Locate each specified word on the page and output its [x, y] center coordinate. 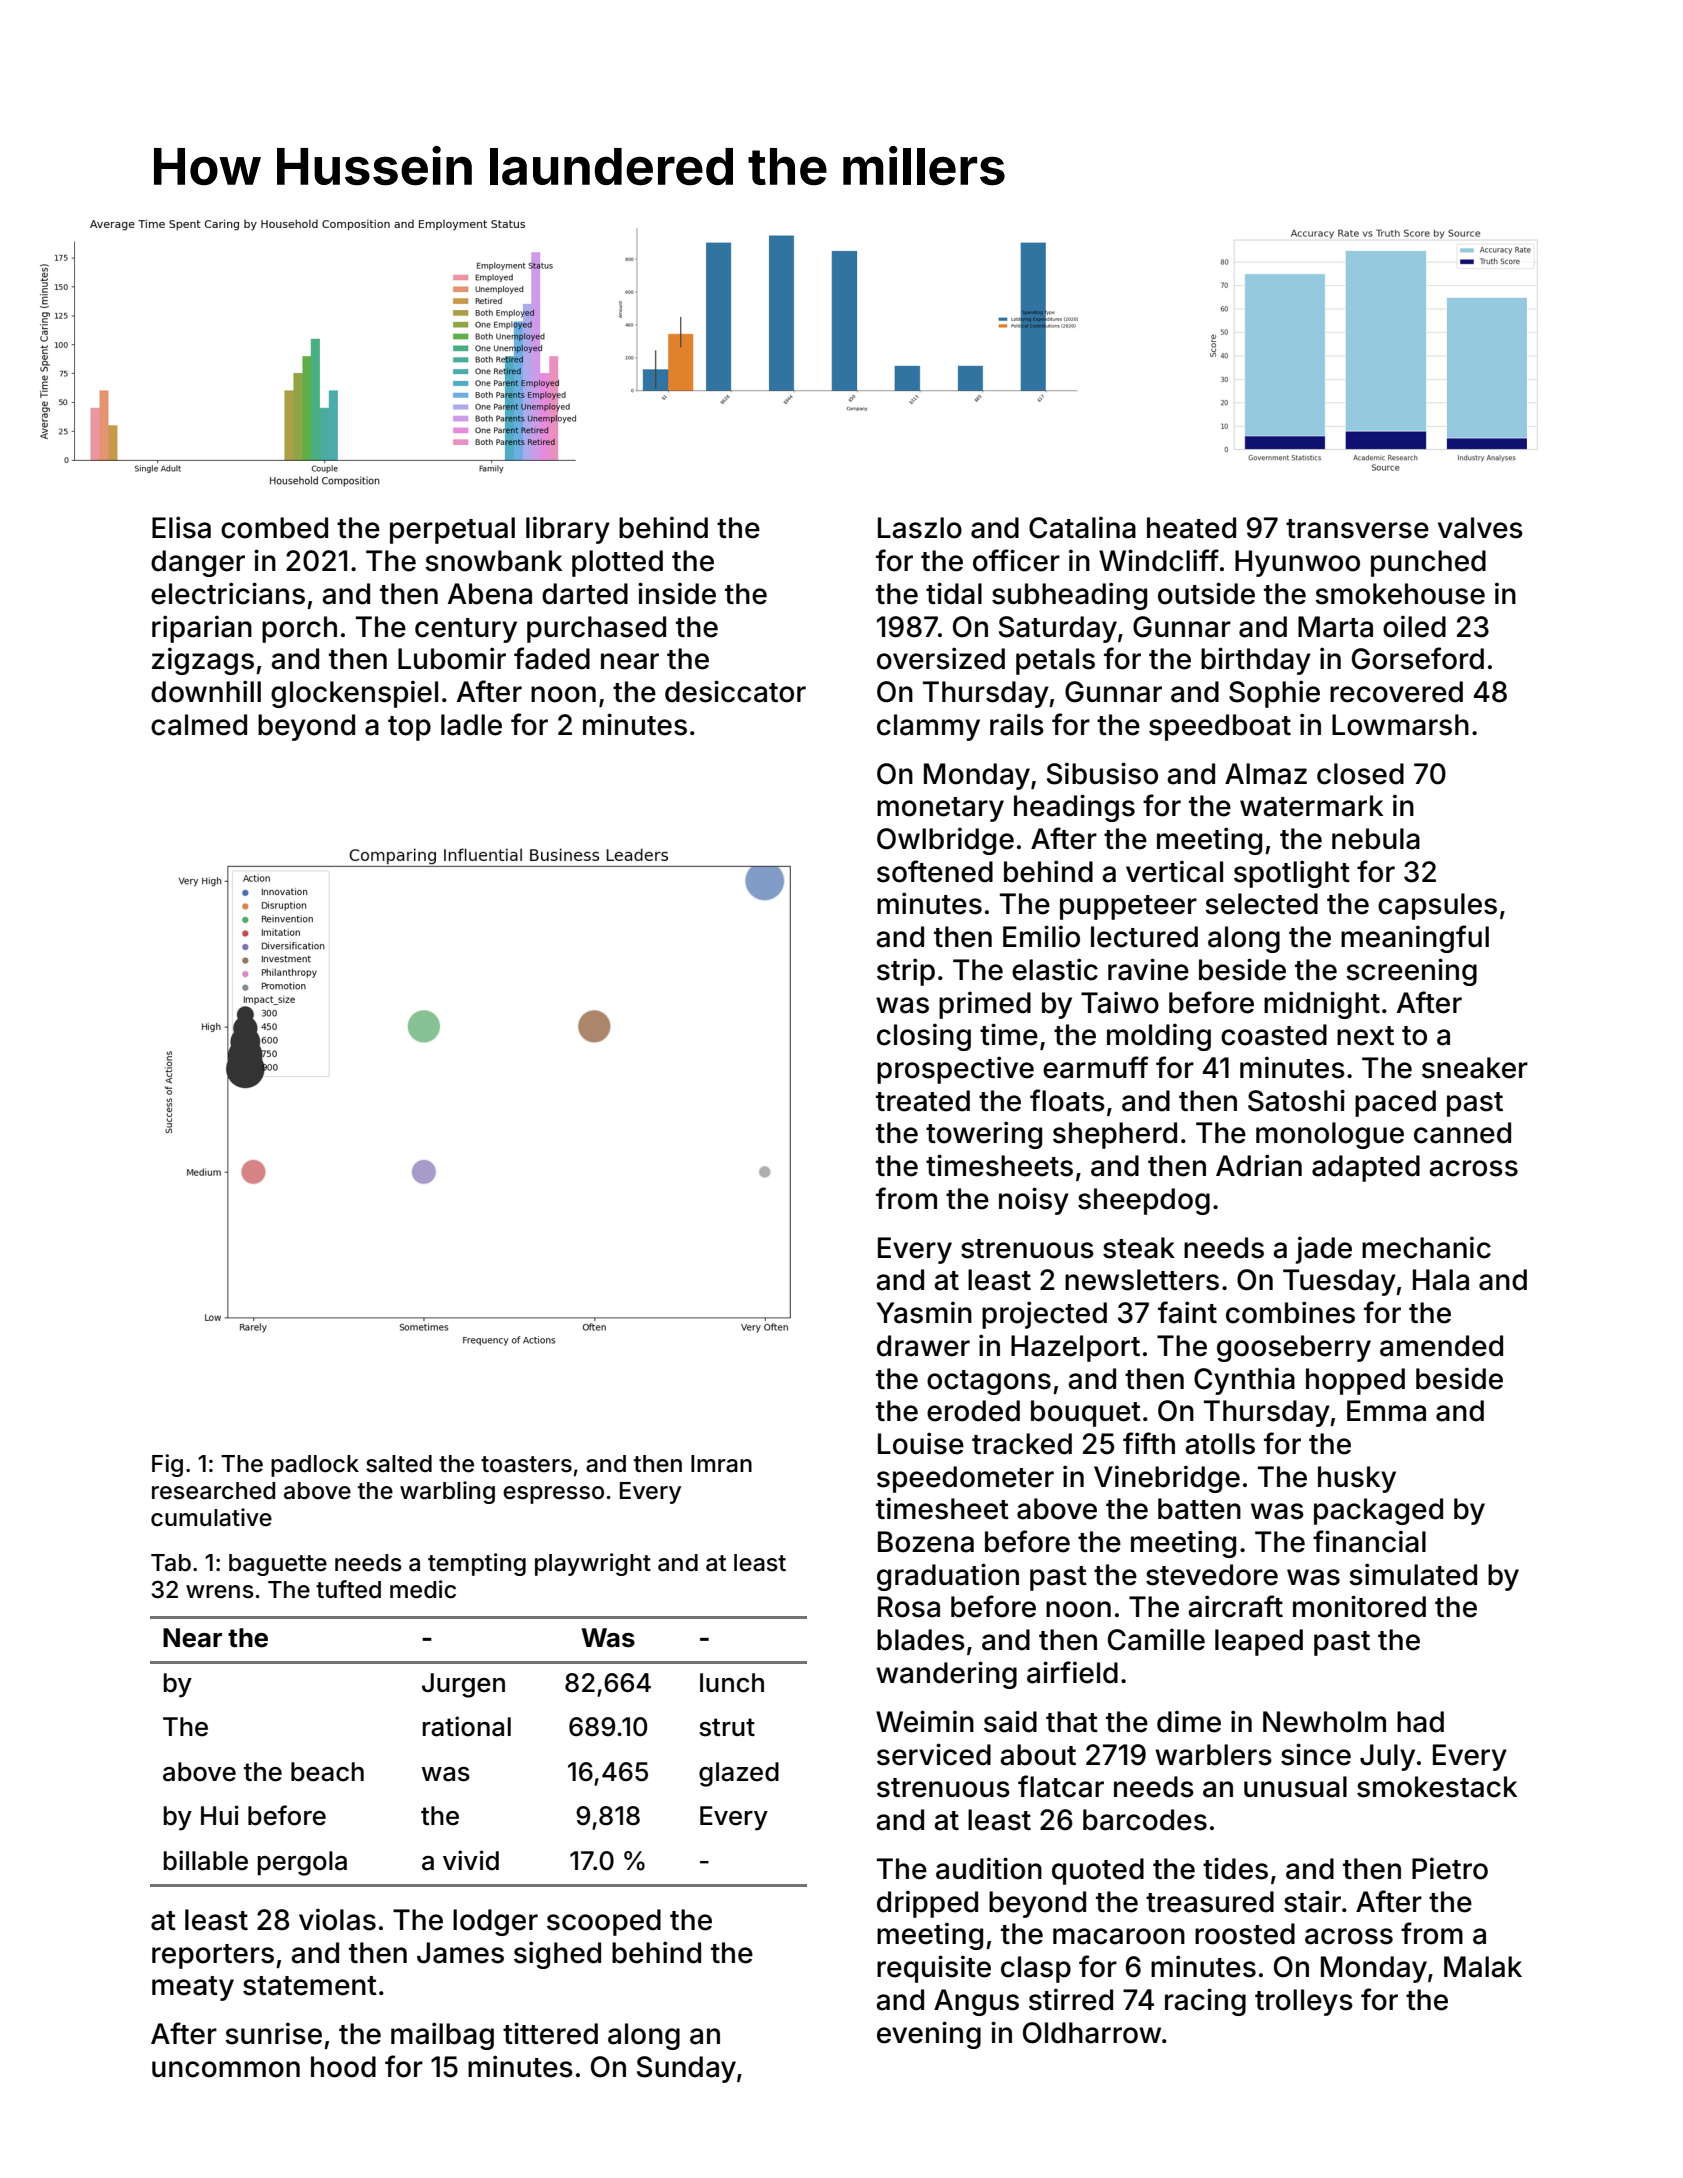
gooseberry [1294, 1348]
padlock [315, 1466]
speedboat [1220, 727]
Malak [1483, 1967]
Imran [721, 1464]
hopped [1355, 1381]
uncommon [226, 2069]
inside [677, 593]
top [409, 728]
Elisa [181, 527]
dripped [927, 1904]
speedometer [965, 1479]
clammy [928, 727]
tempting [477, 1564]
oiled [1414, 626]
